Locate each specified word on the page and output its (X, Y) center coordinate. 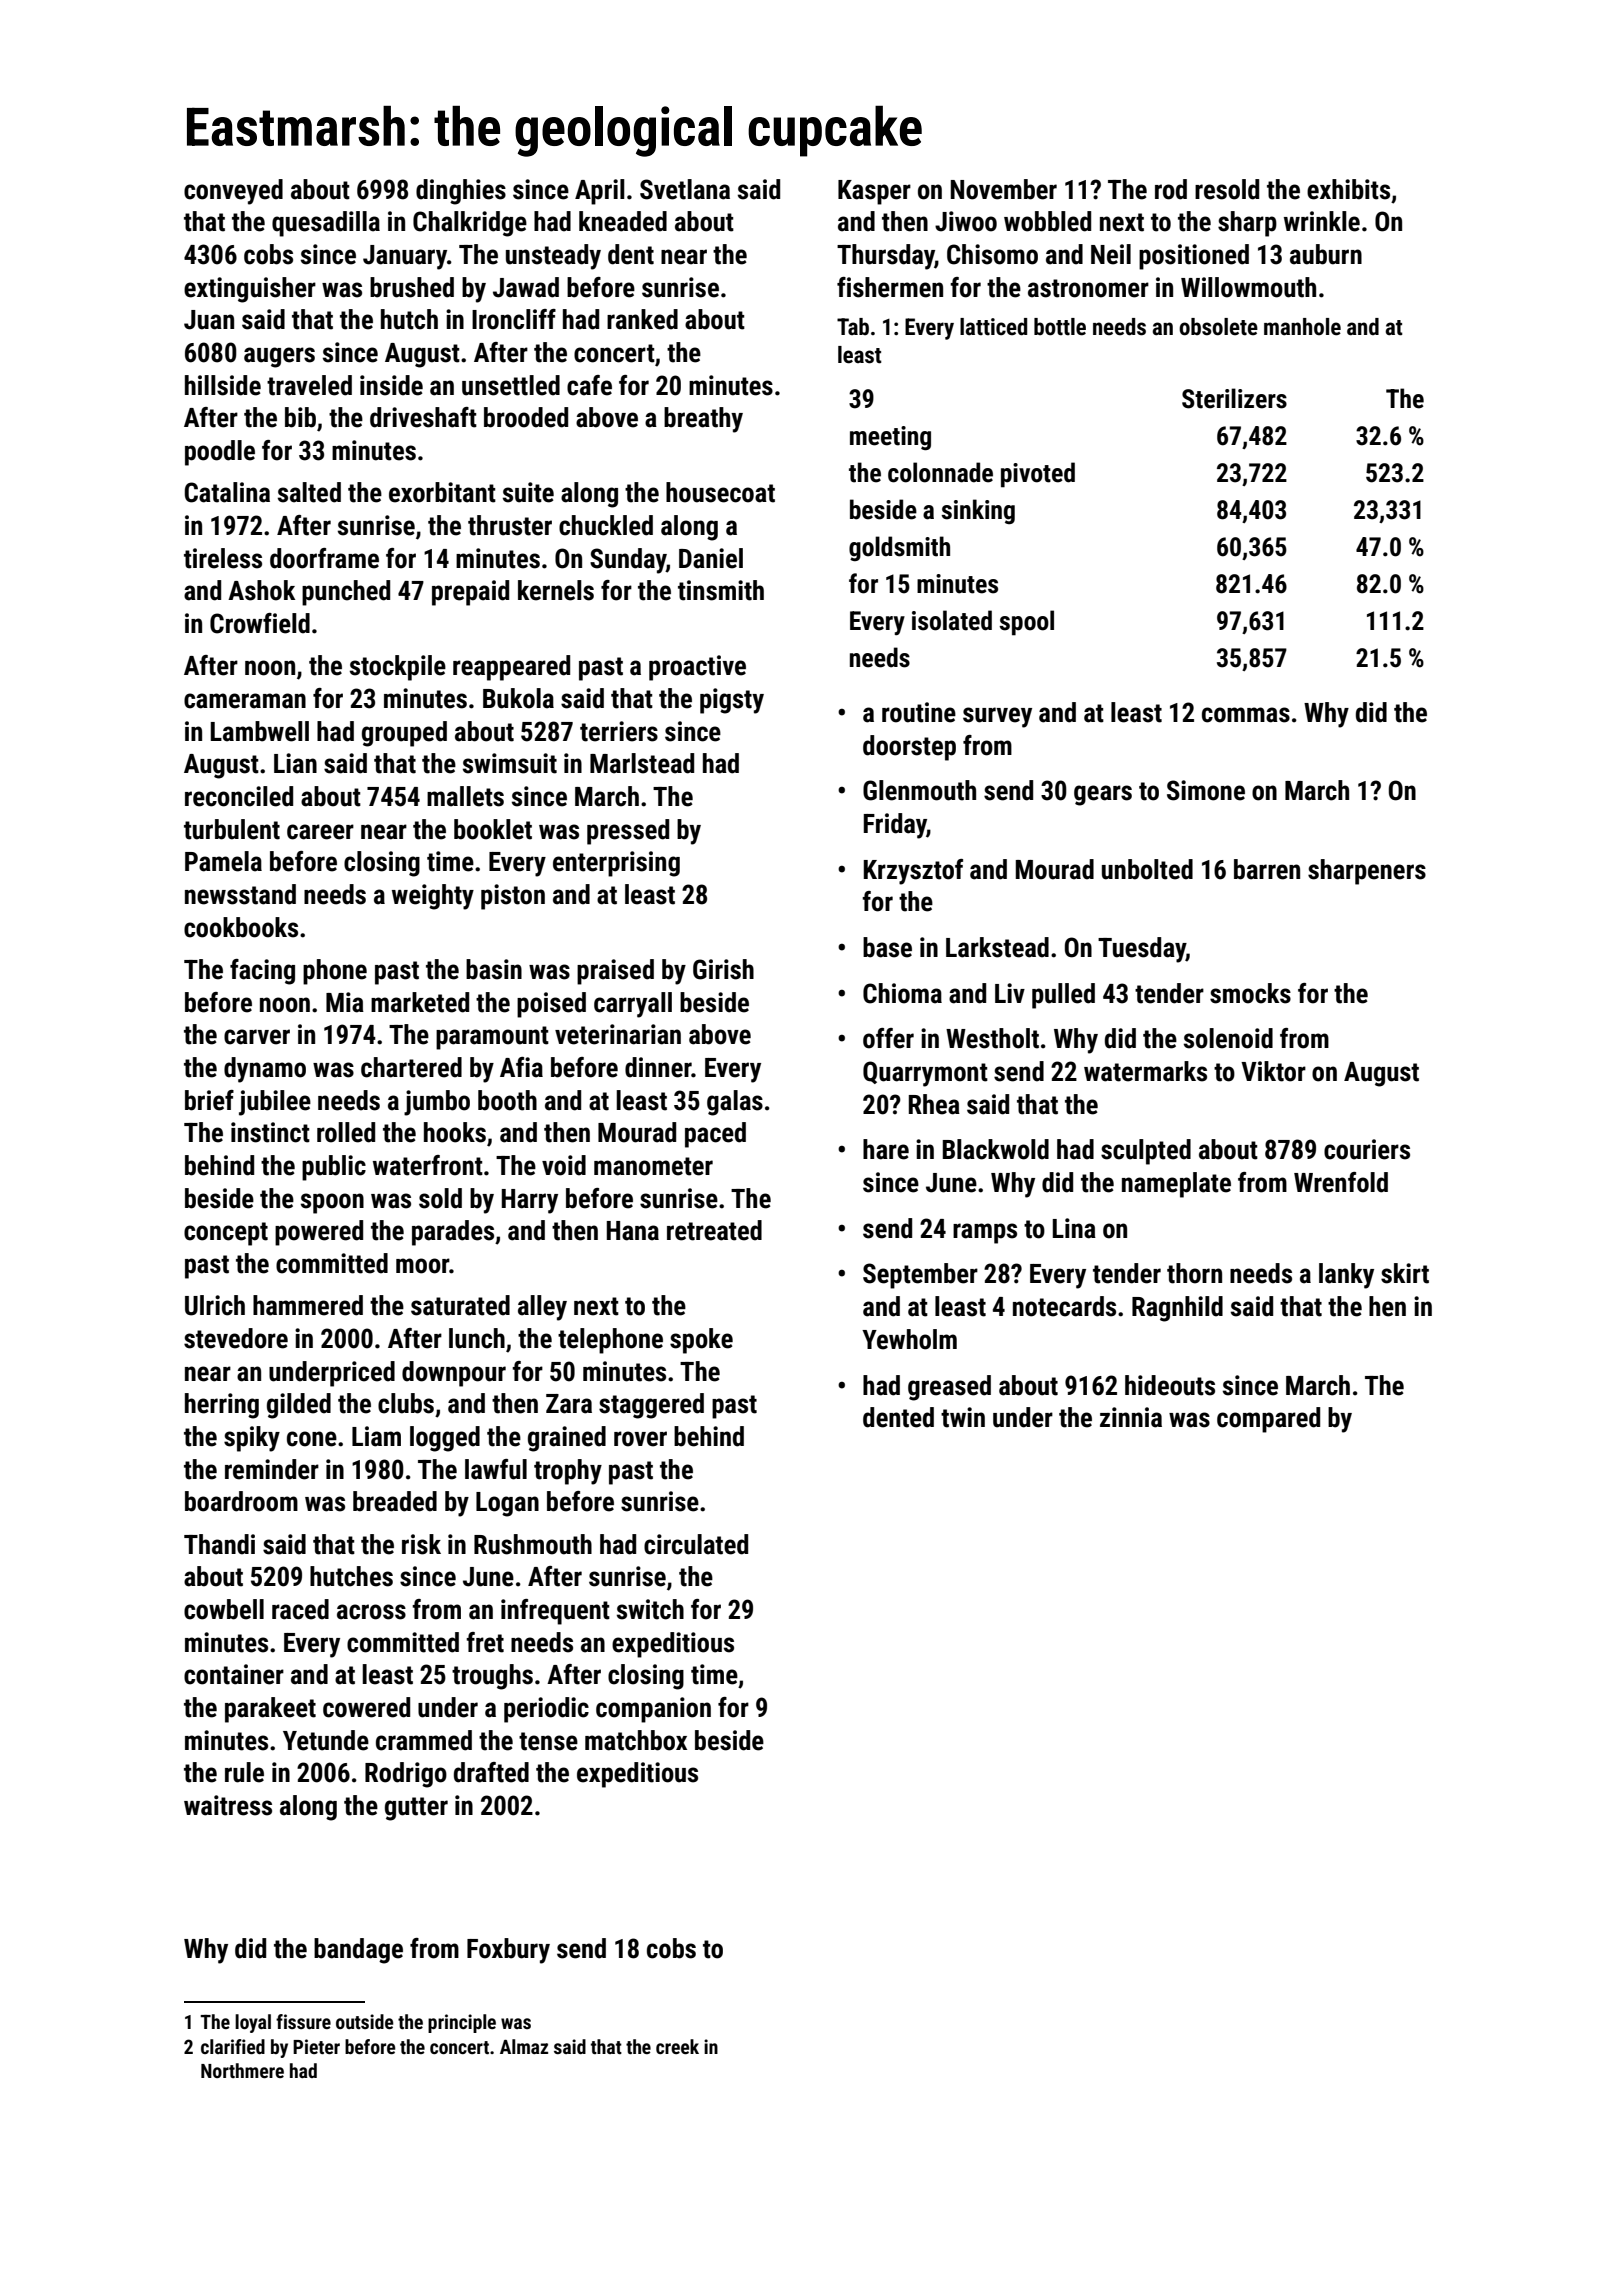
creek (677, 2046)
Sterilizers (1234, 398)
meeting (890, 438)
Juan (209, 320)
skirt (1405, 1273)
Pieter (316, 2046)
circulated (696, 1544)
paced (715, 1135)
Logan (507, 1504)
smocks (1250, 993)
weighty (433, 897)
